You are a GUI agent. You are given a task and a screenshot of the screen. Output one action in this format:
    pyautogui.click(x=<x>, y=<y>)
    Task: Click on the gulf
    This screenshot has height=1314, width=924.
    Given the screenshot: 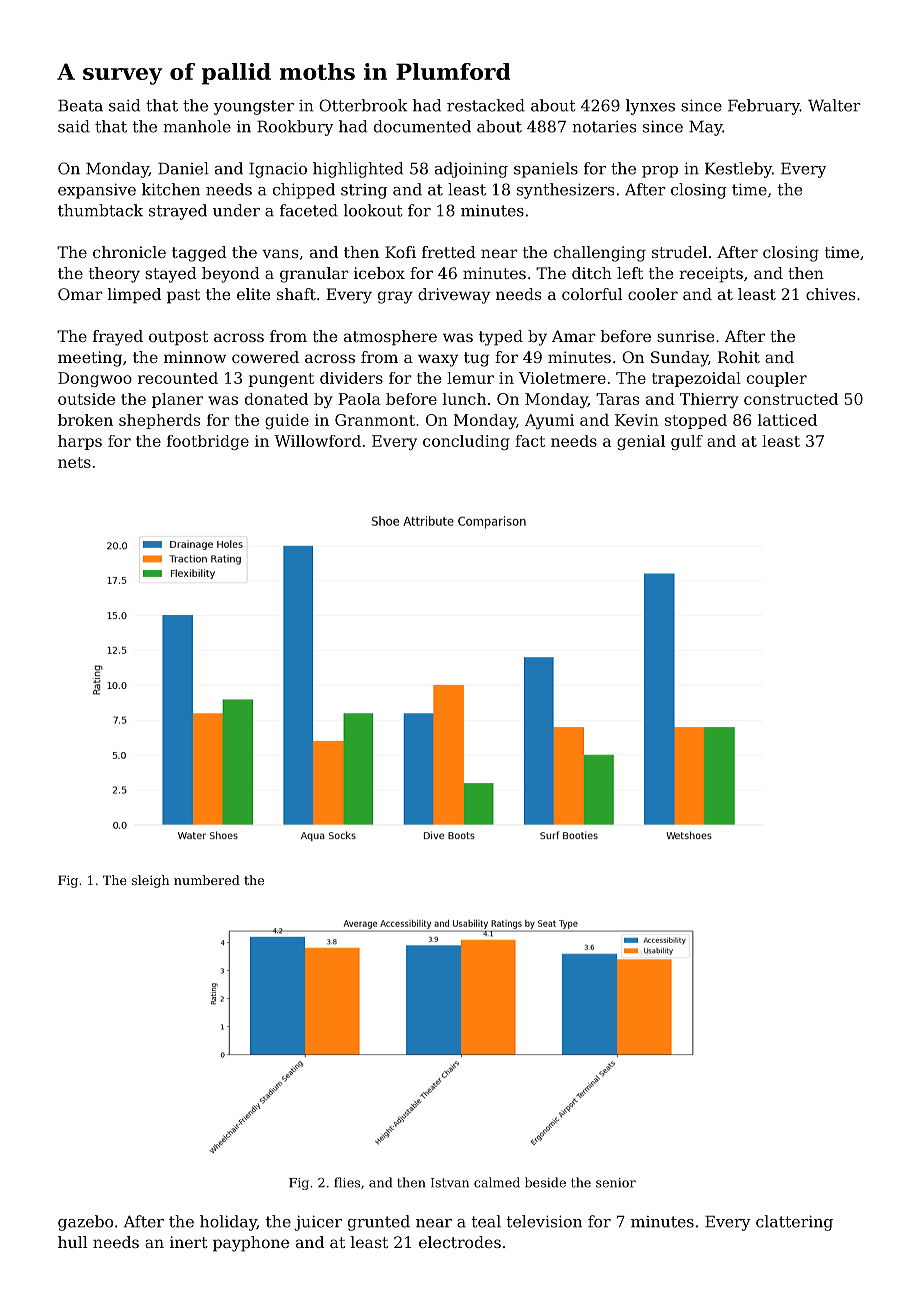 What is the action you would take?
    pyautogui.click(x=687, y=442)
